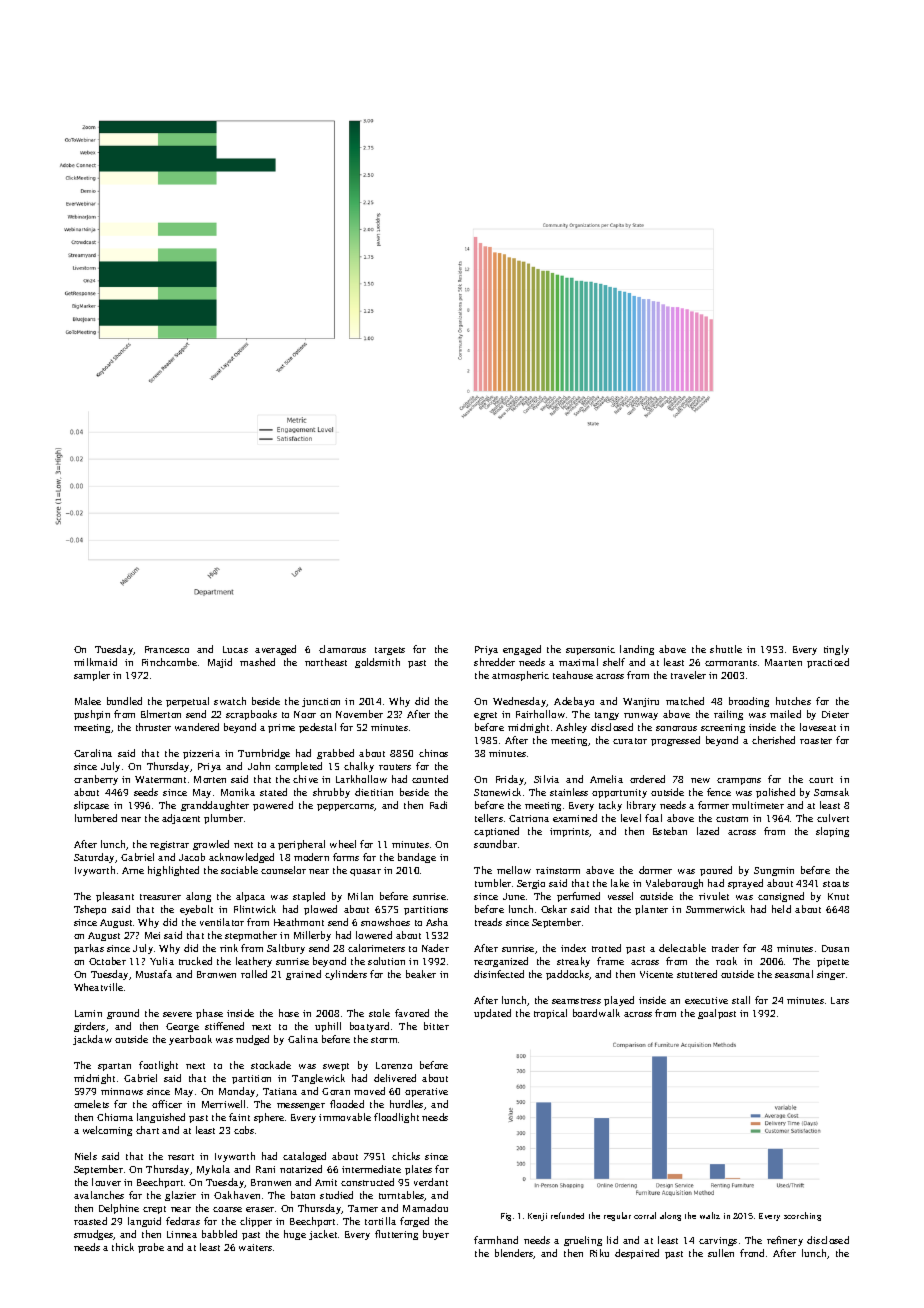  Describe the element at coordinates (280, 1091) in the page. I see `Tatiana` at that location.
